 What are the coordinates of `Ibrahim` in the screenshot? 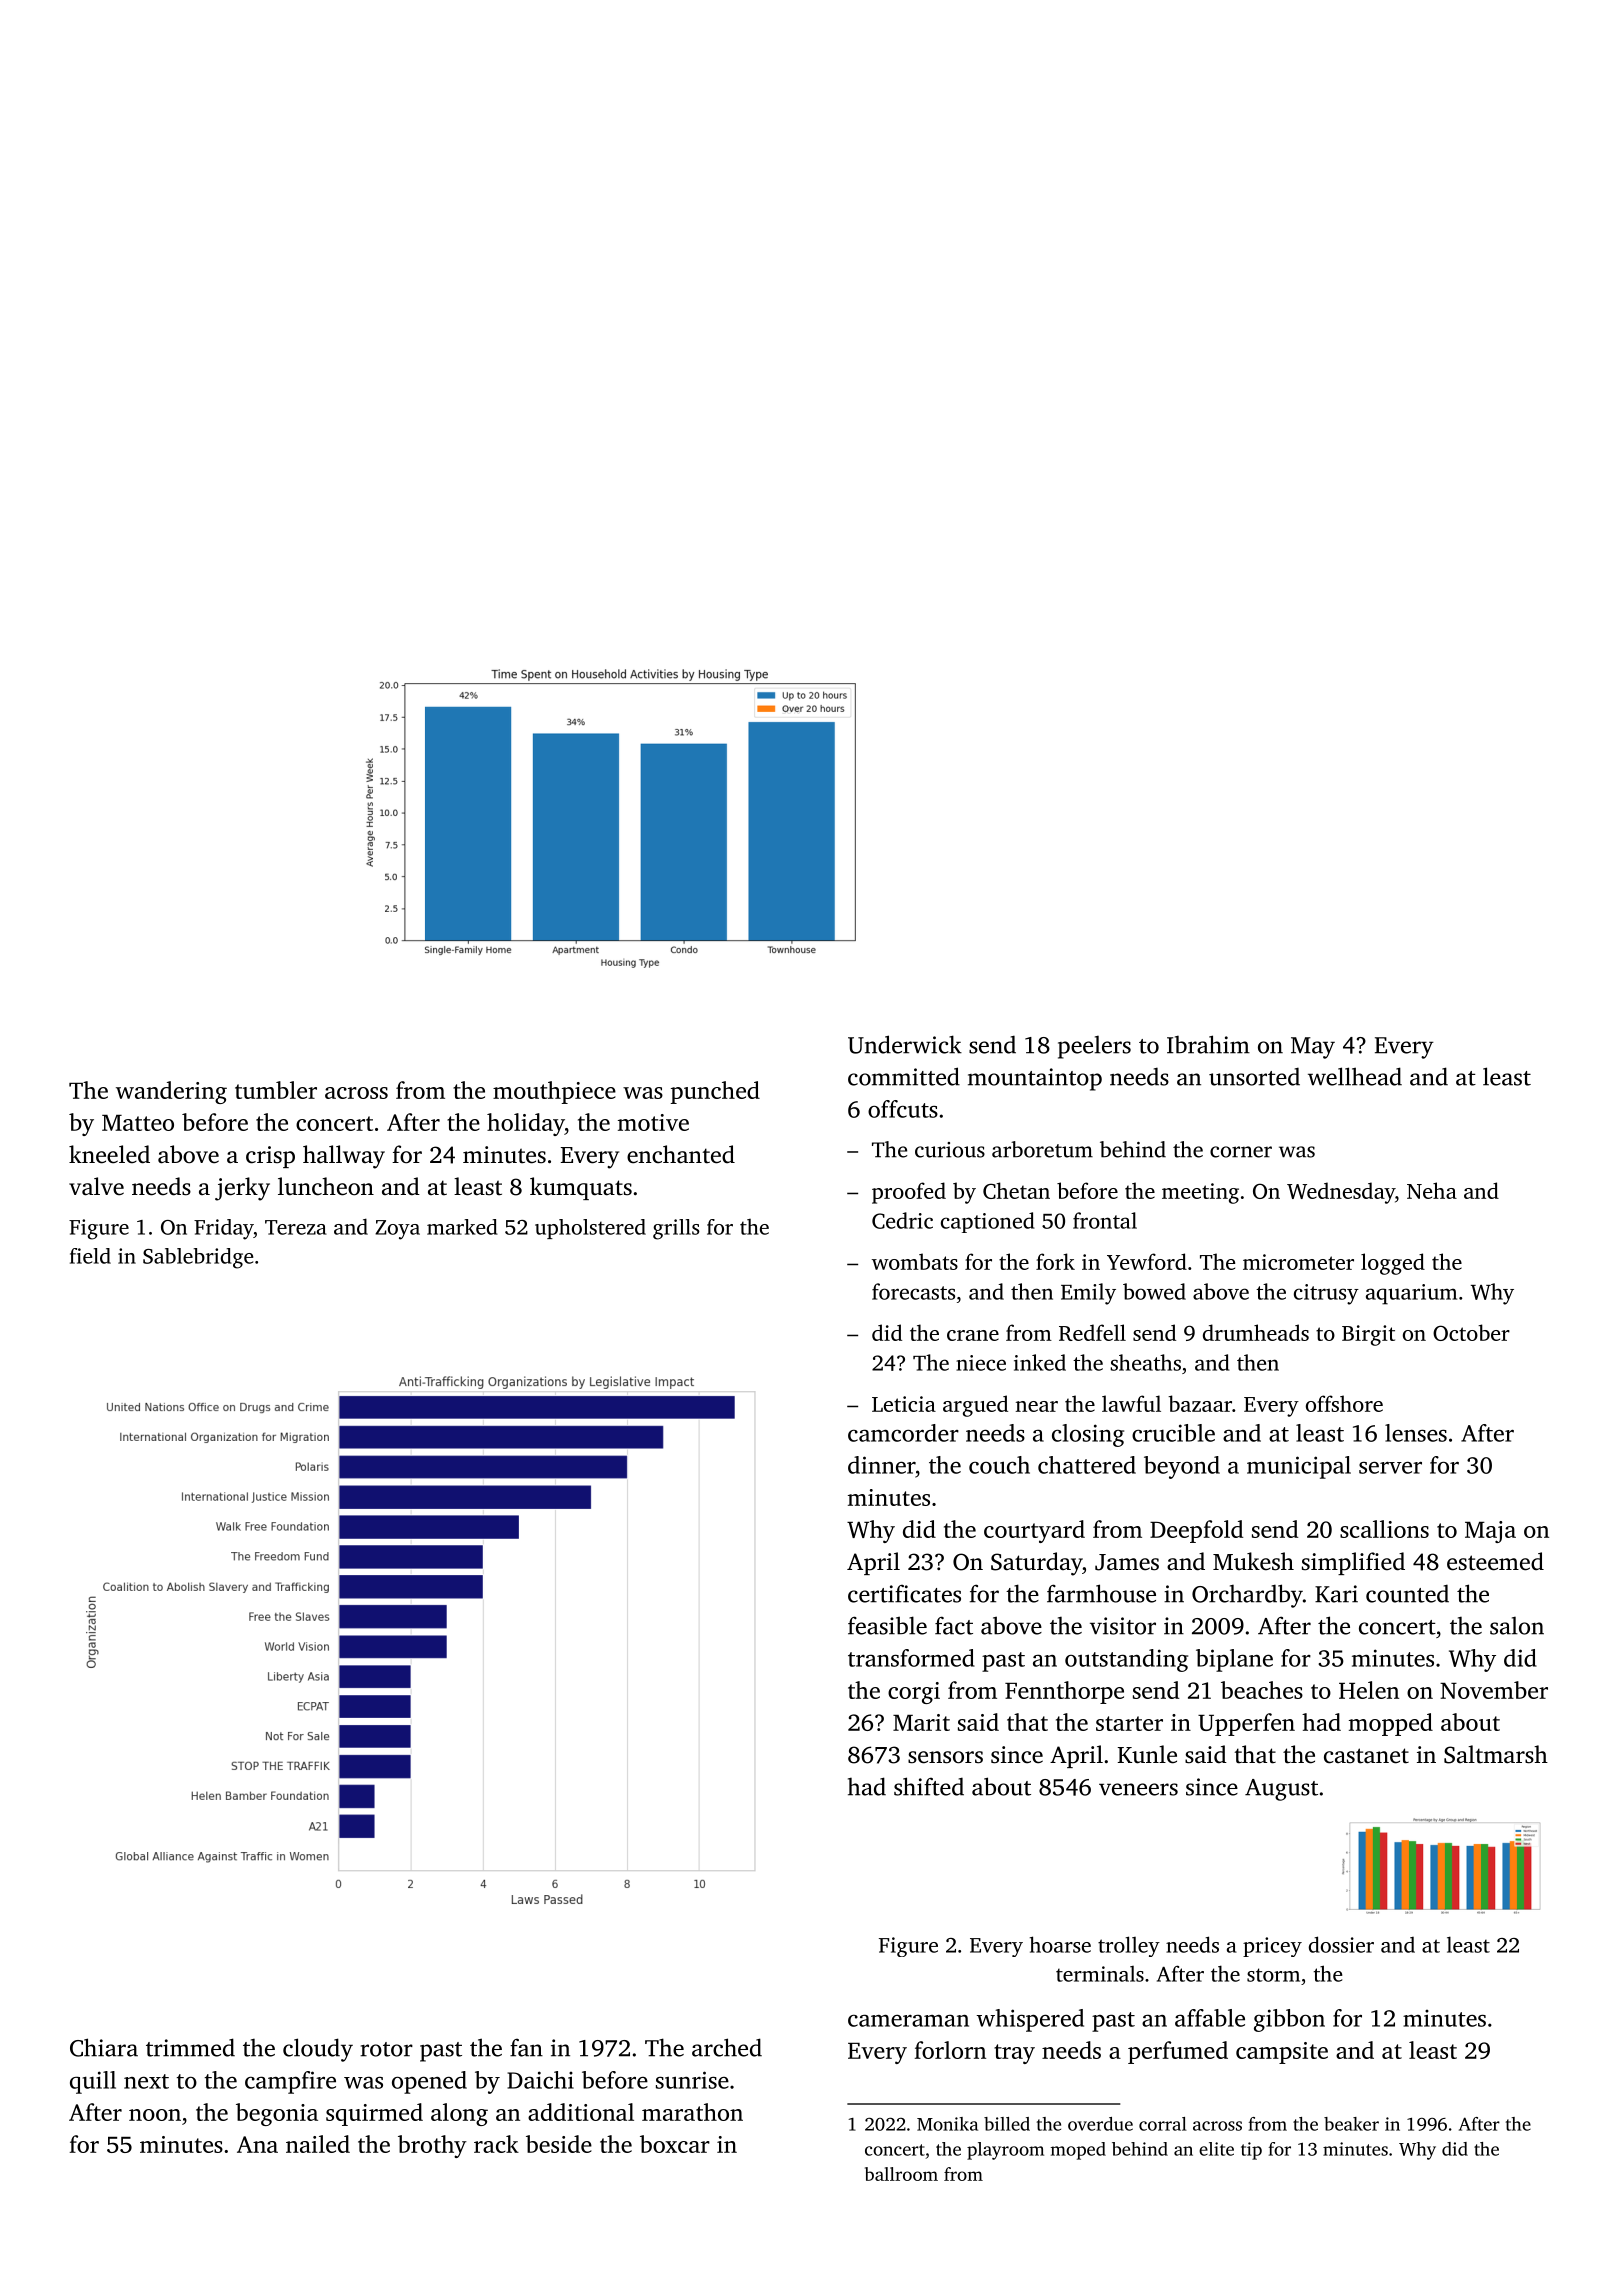 It's located at (1208, 1044).
